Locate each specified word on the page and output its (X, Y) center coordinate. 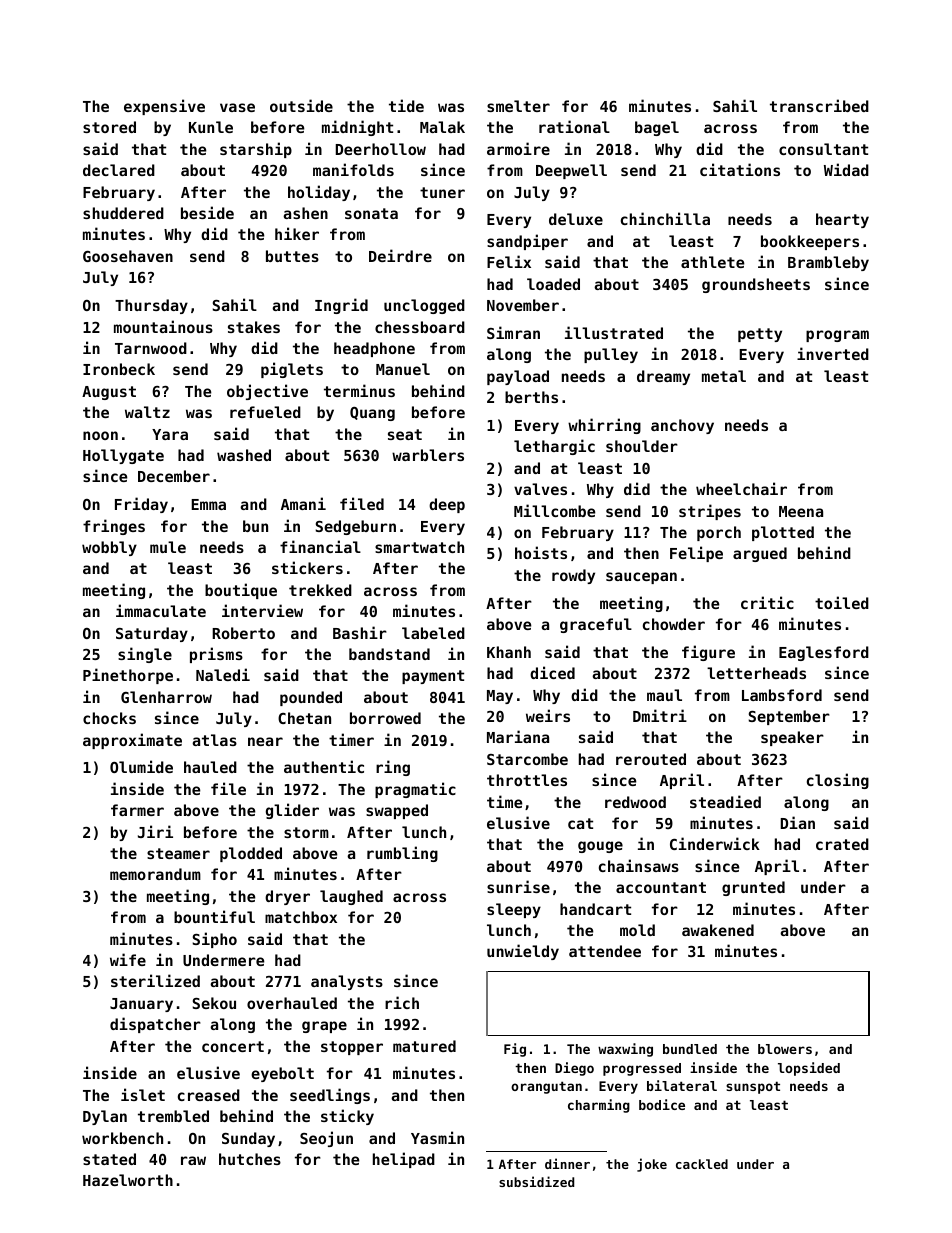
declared (119, 170)
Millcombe (554, 510)
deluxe (576, 219)
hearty (842, 220)
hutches (250, 1159)
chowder (674, 624)
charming (599, 1106)
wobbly (109, 548)
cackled (702, 1164)
